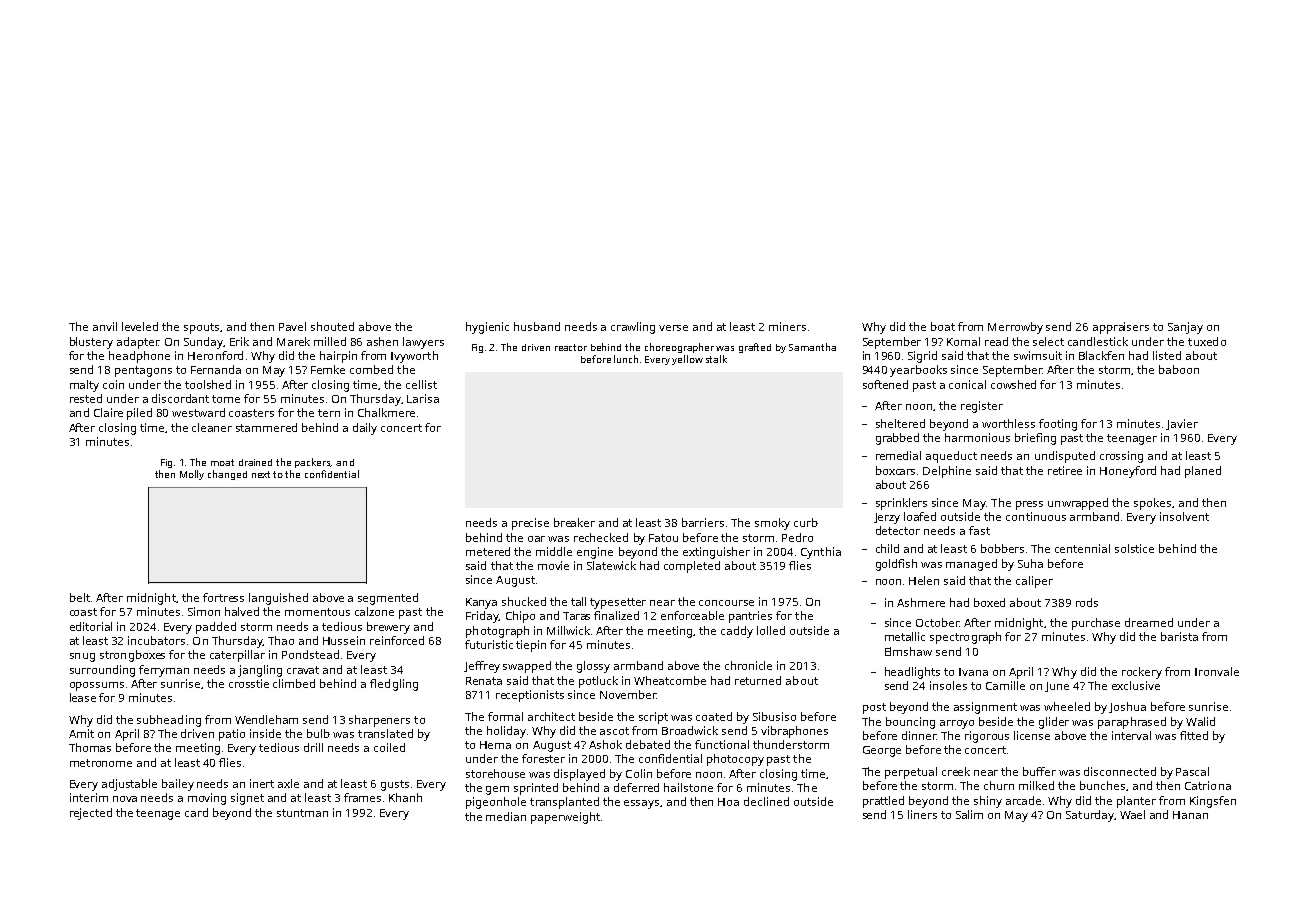 Image resolution: width=1308 pixels, height=924 pixels. What do you see at coordinates (294, 683) in the screenshot?
I see `climbed` at bounding box center [294, 683].
